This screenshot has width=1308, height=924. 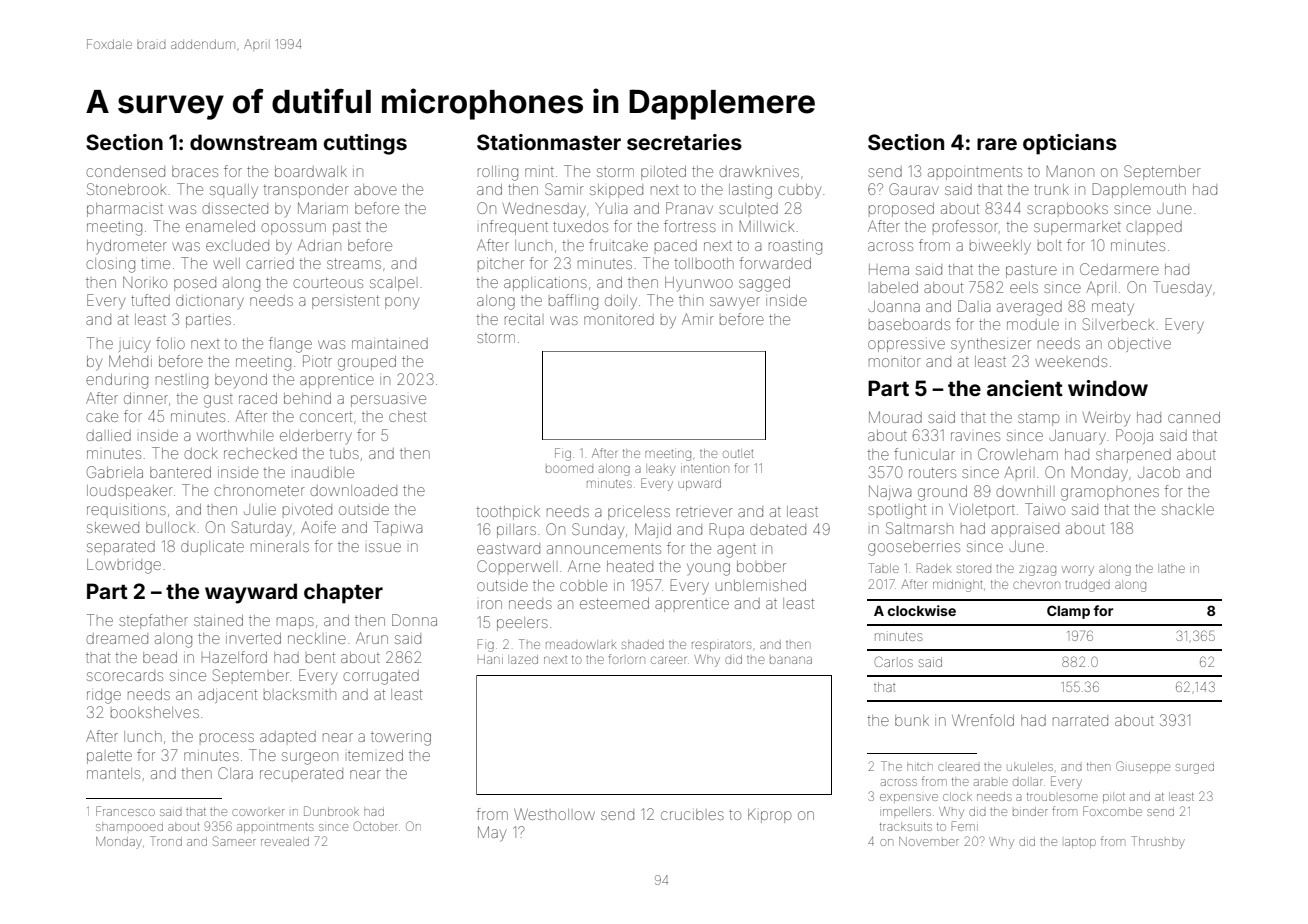 I want to click on unblemished, so click(x=761, y=585).
